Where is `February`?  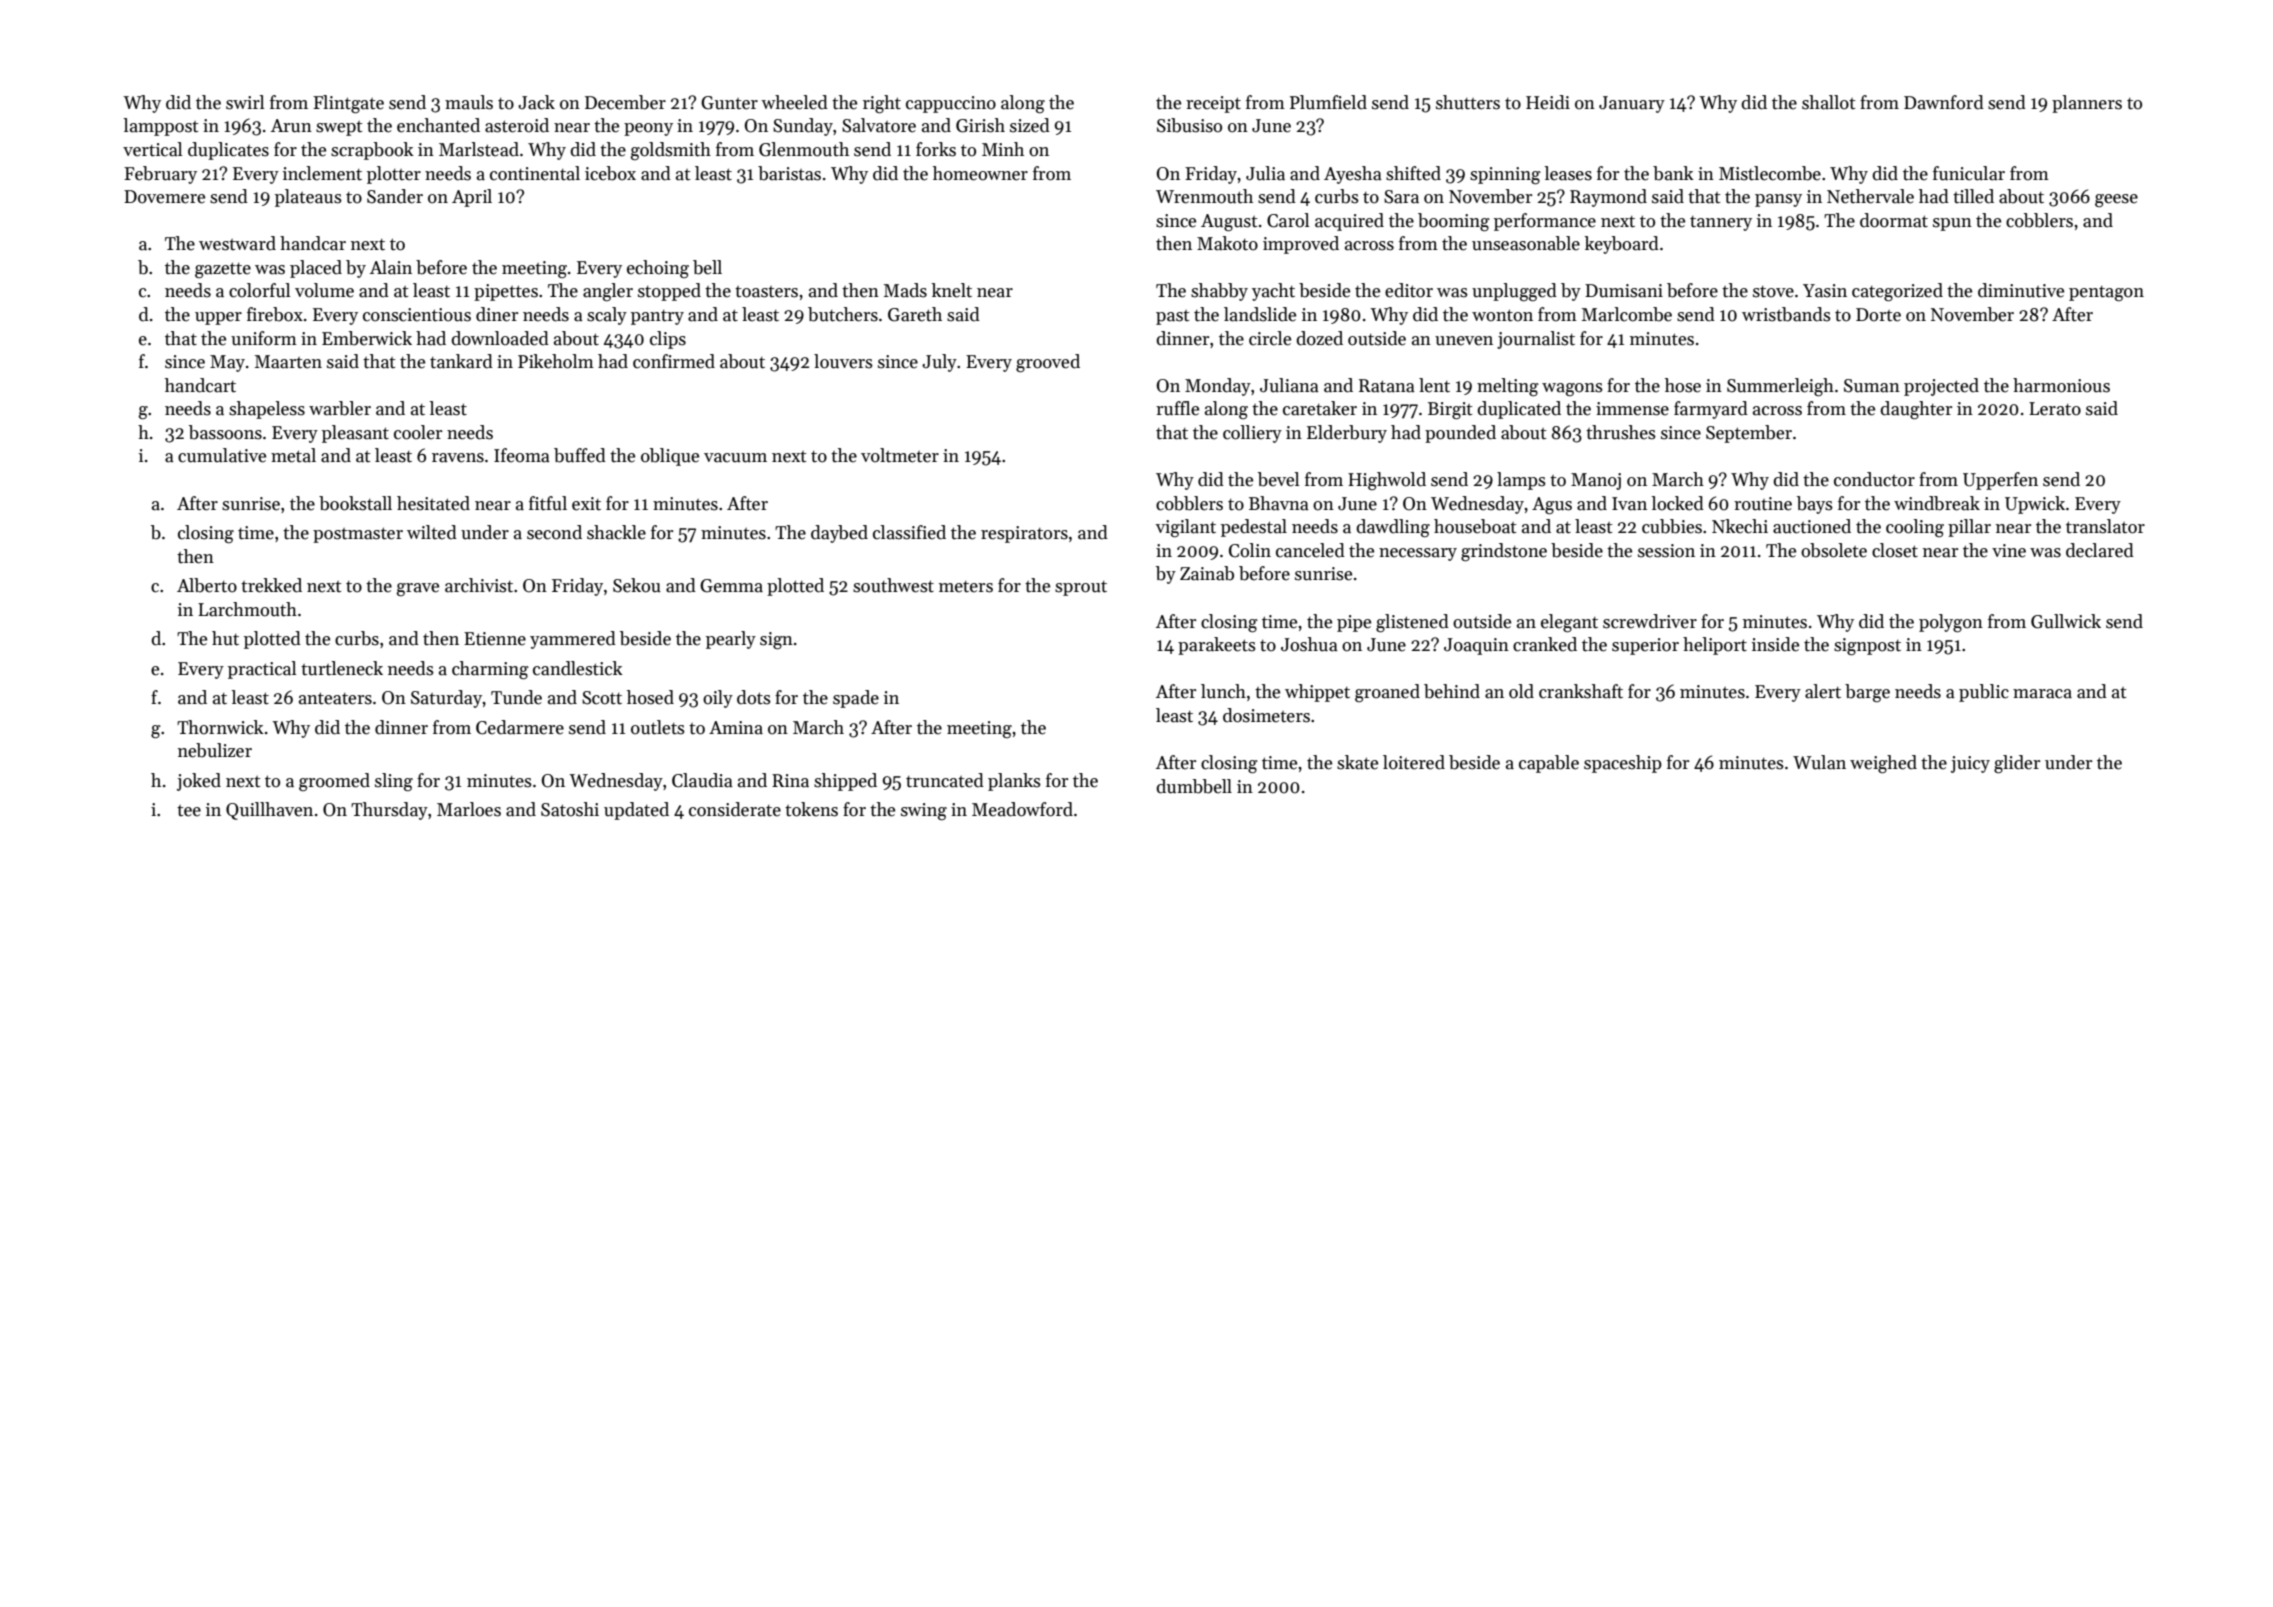 February is located at coordinates (160, 175).
